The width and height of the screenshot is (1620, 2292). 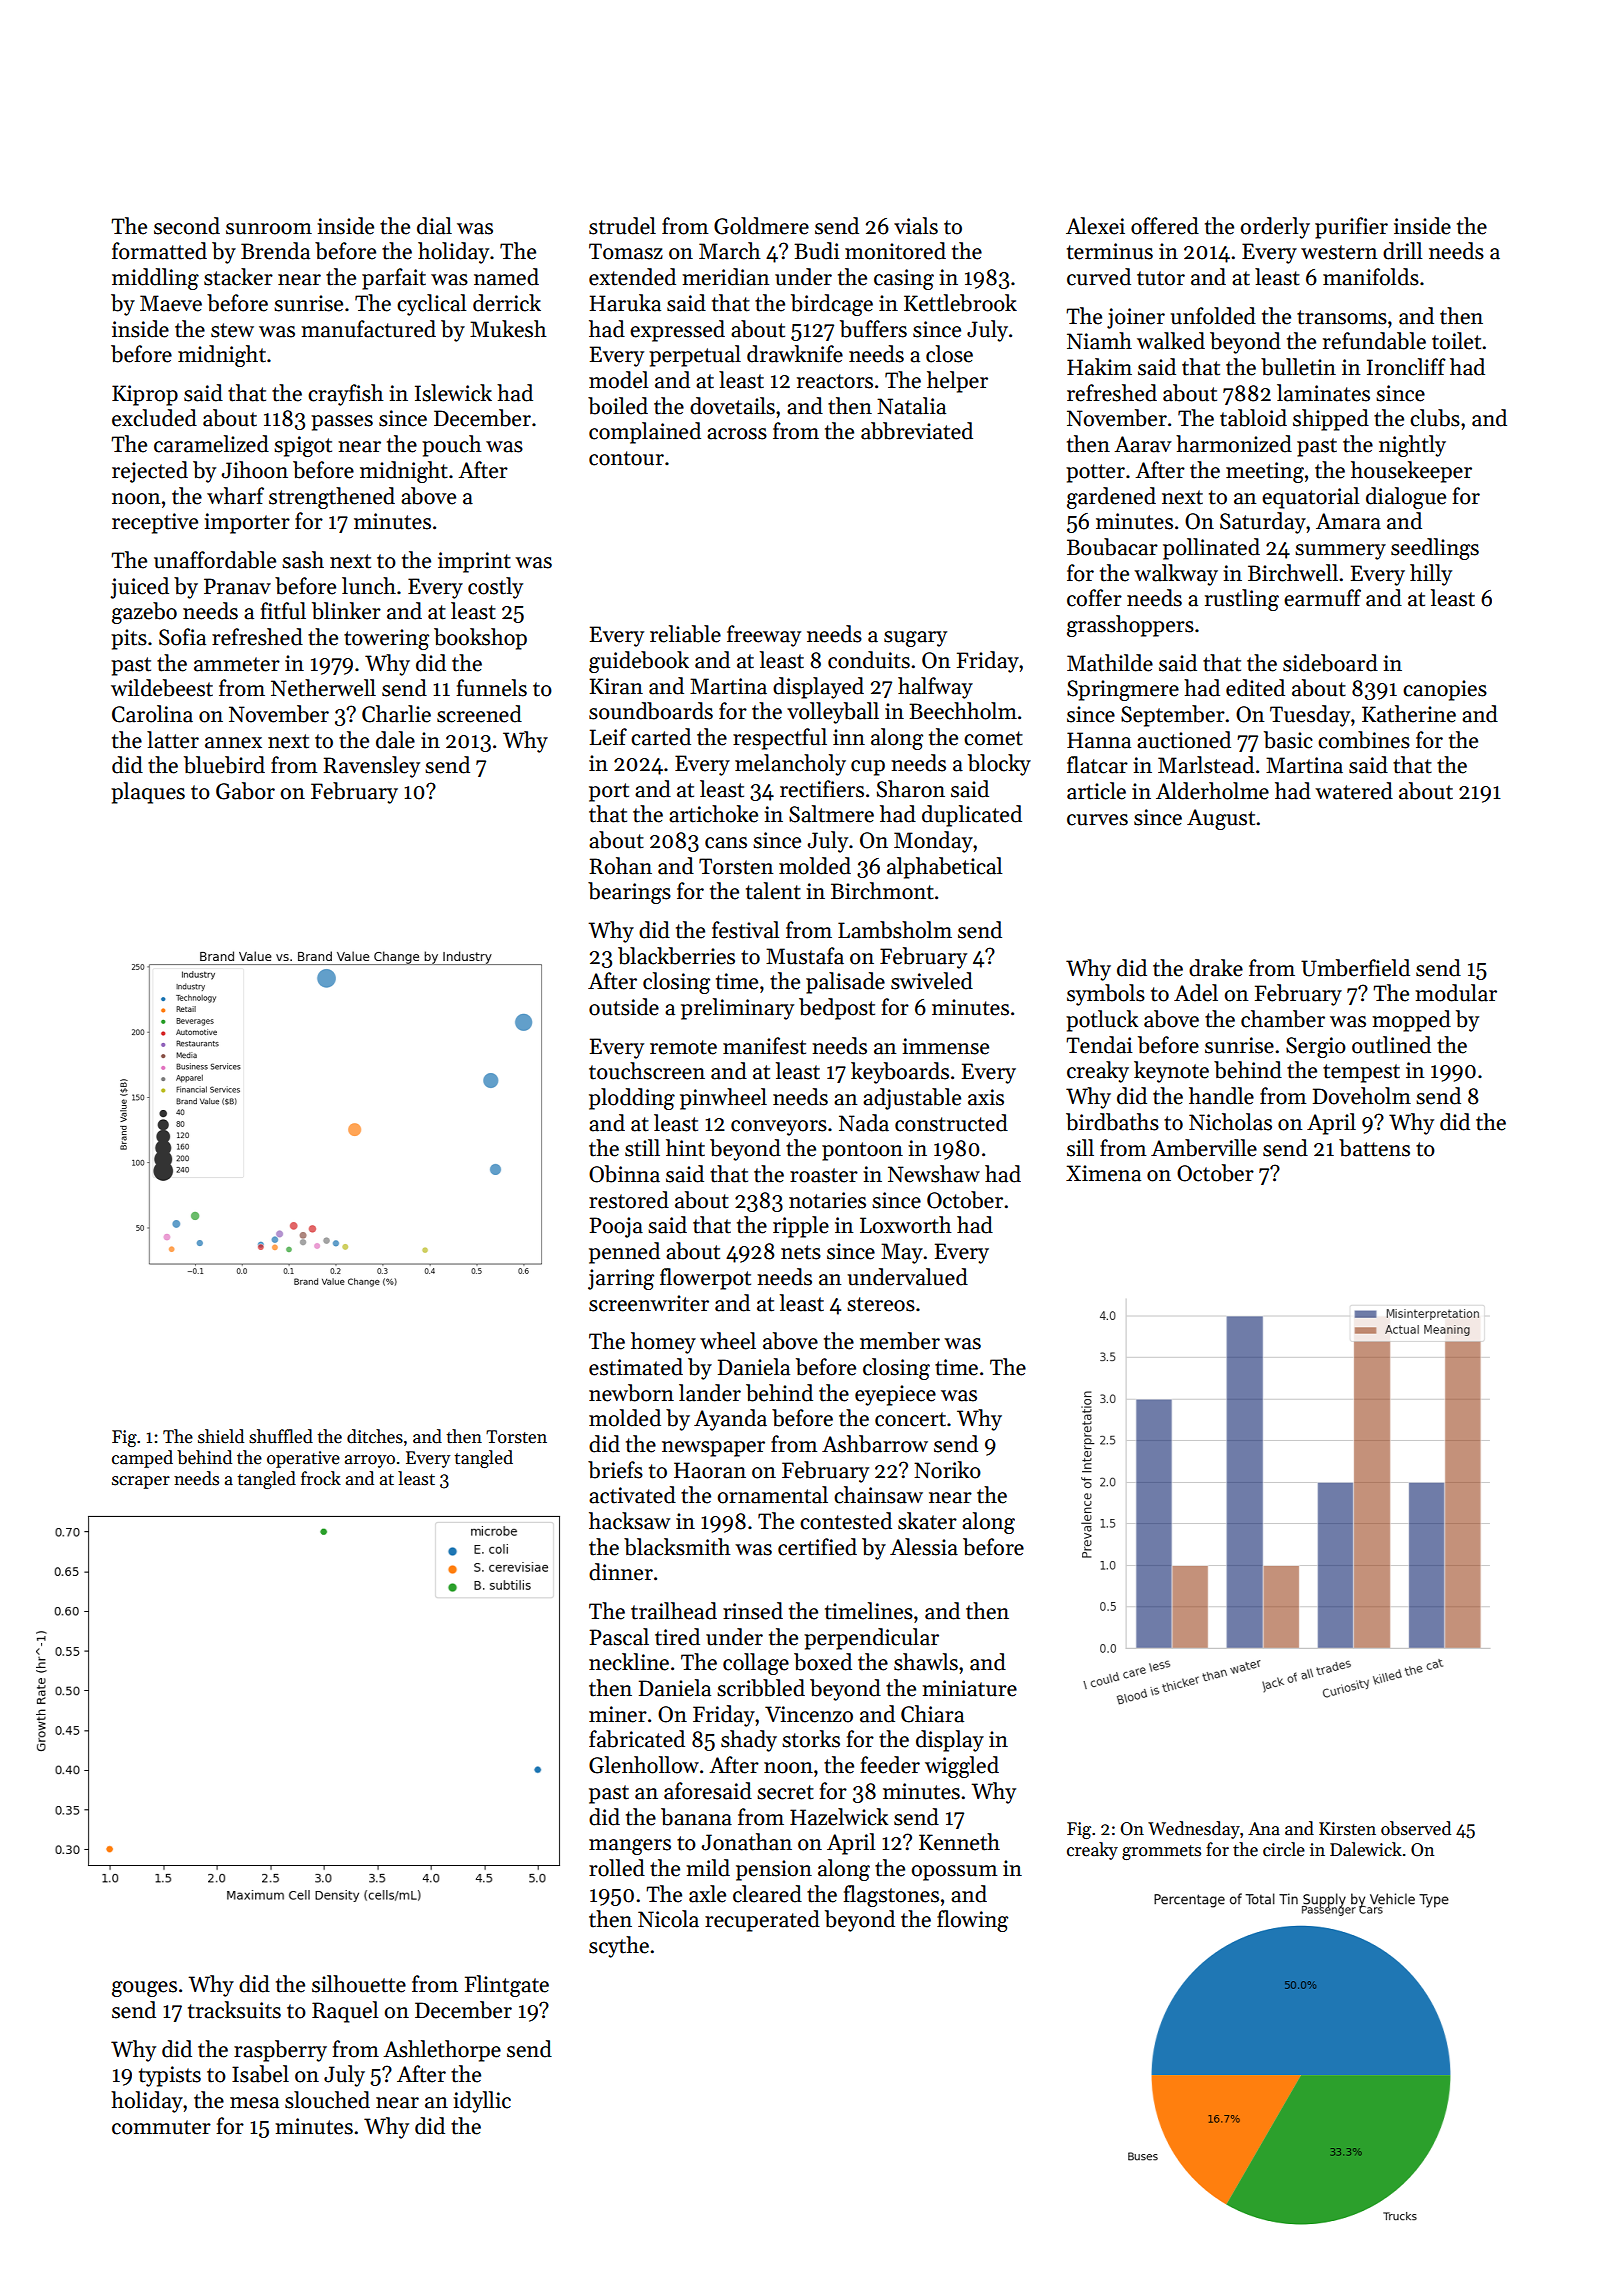 What do you see at coordinates (234, 2010) in the screenshot?
I see `tracksuits` at bounding box center [234, 2010].
